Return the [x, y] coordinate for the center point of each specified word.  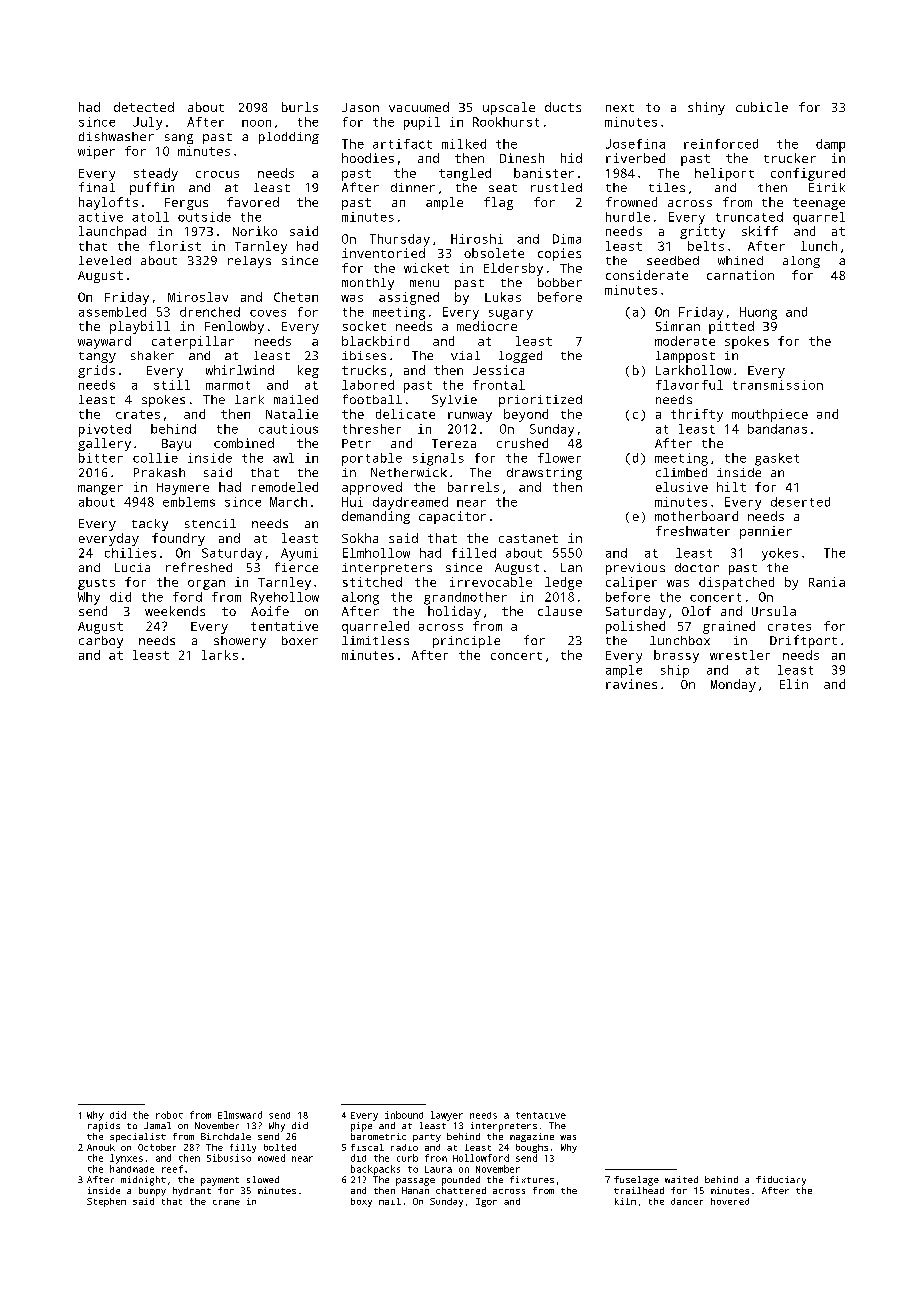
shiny [706, 108]
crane [226, 1202]
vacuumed [419, 107]
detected [144, 107]
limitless [375, 640]
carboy [101, 642]
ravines [631, 684]
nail [390, 1201]
